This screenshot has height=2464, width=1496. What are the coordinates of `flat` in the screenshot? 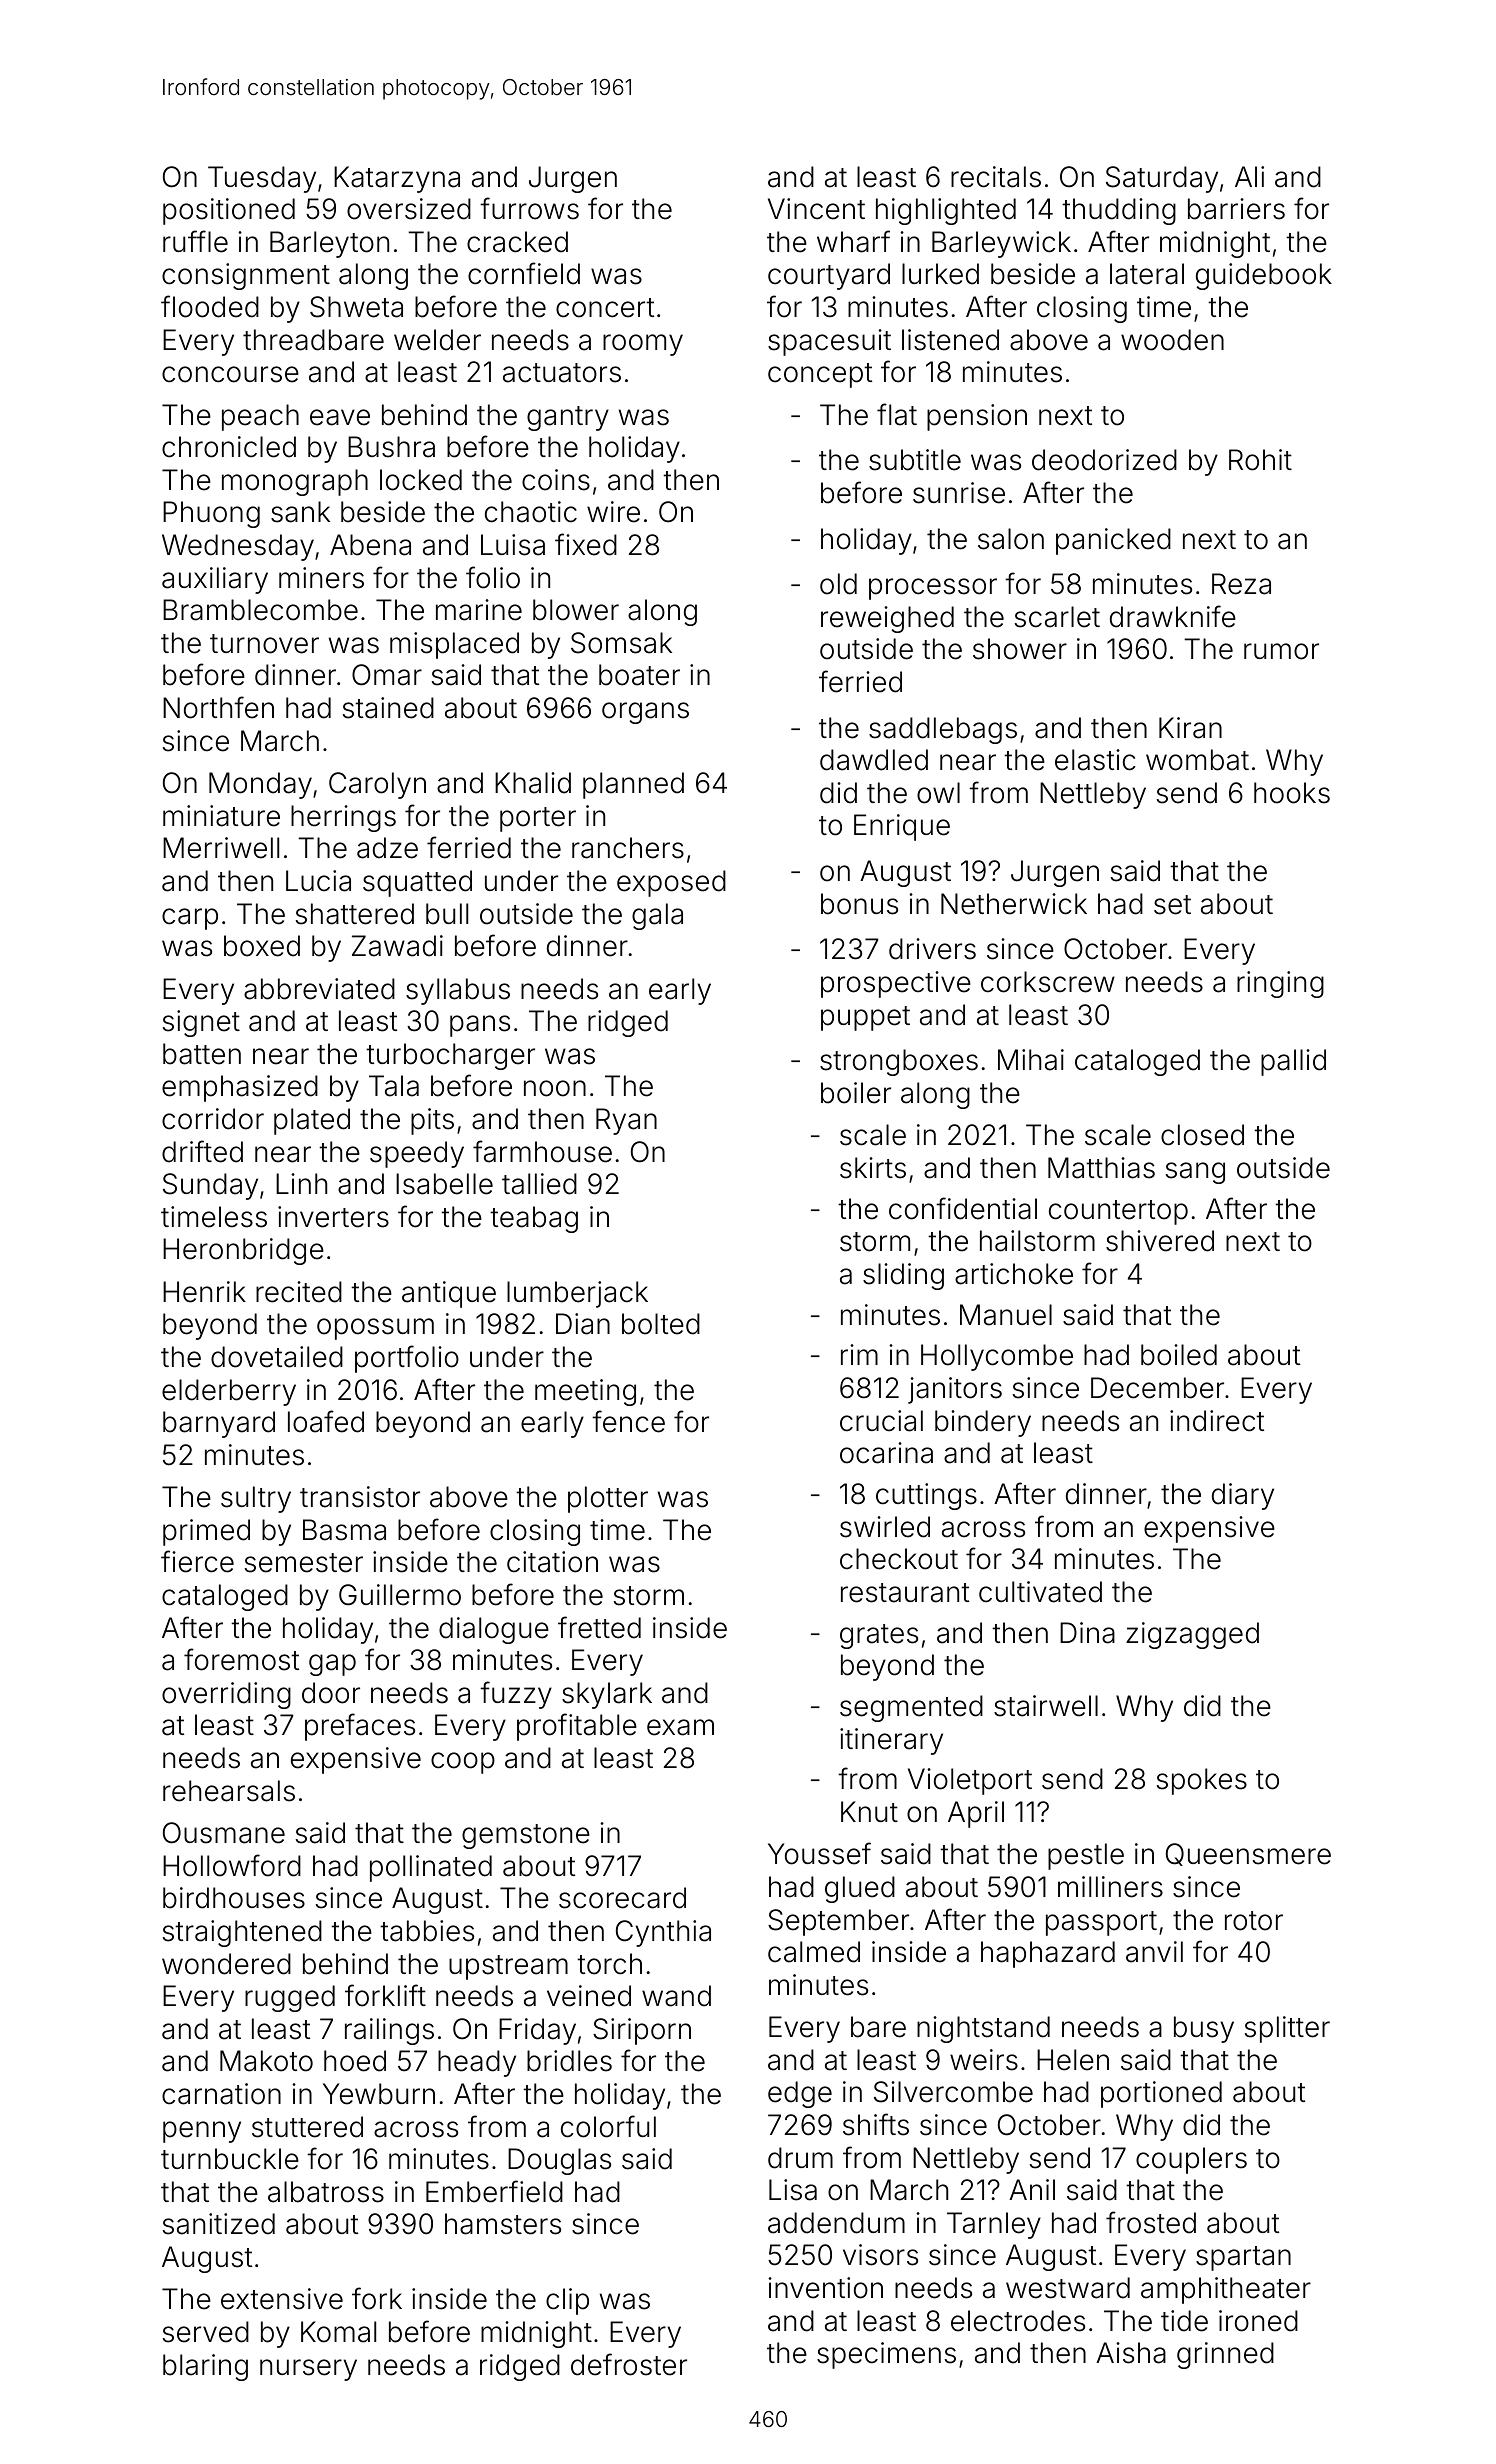 It's located at (897, 414).
